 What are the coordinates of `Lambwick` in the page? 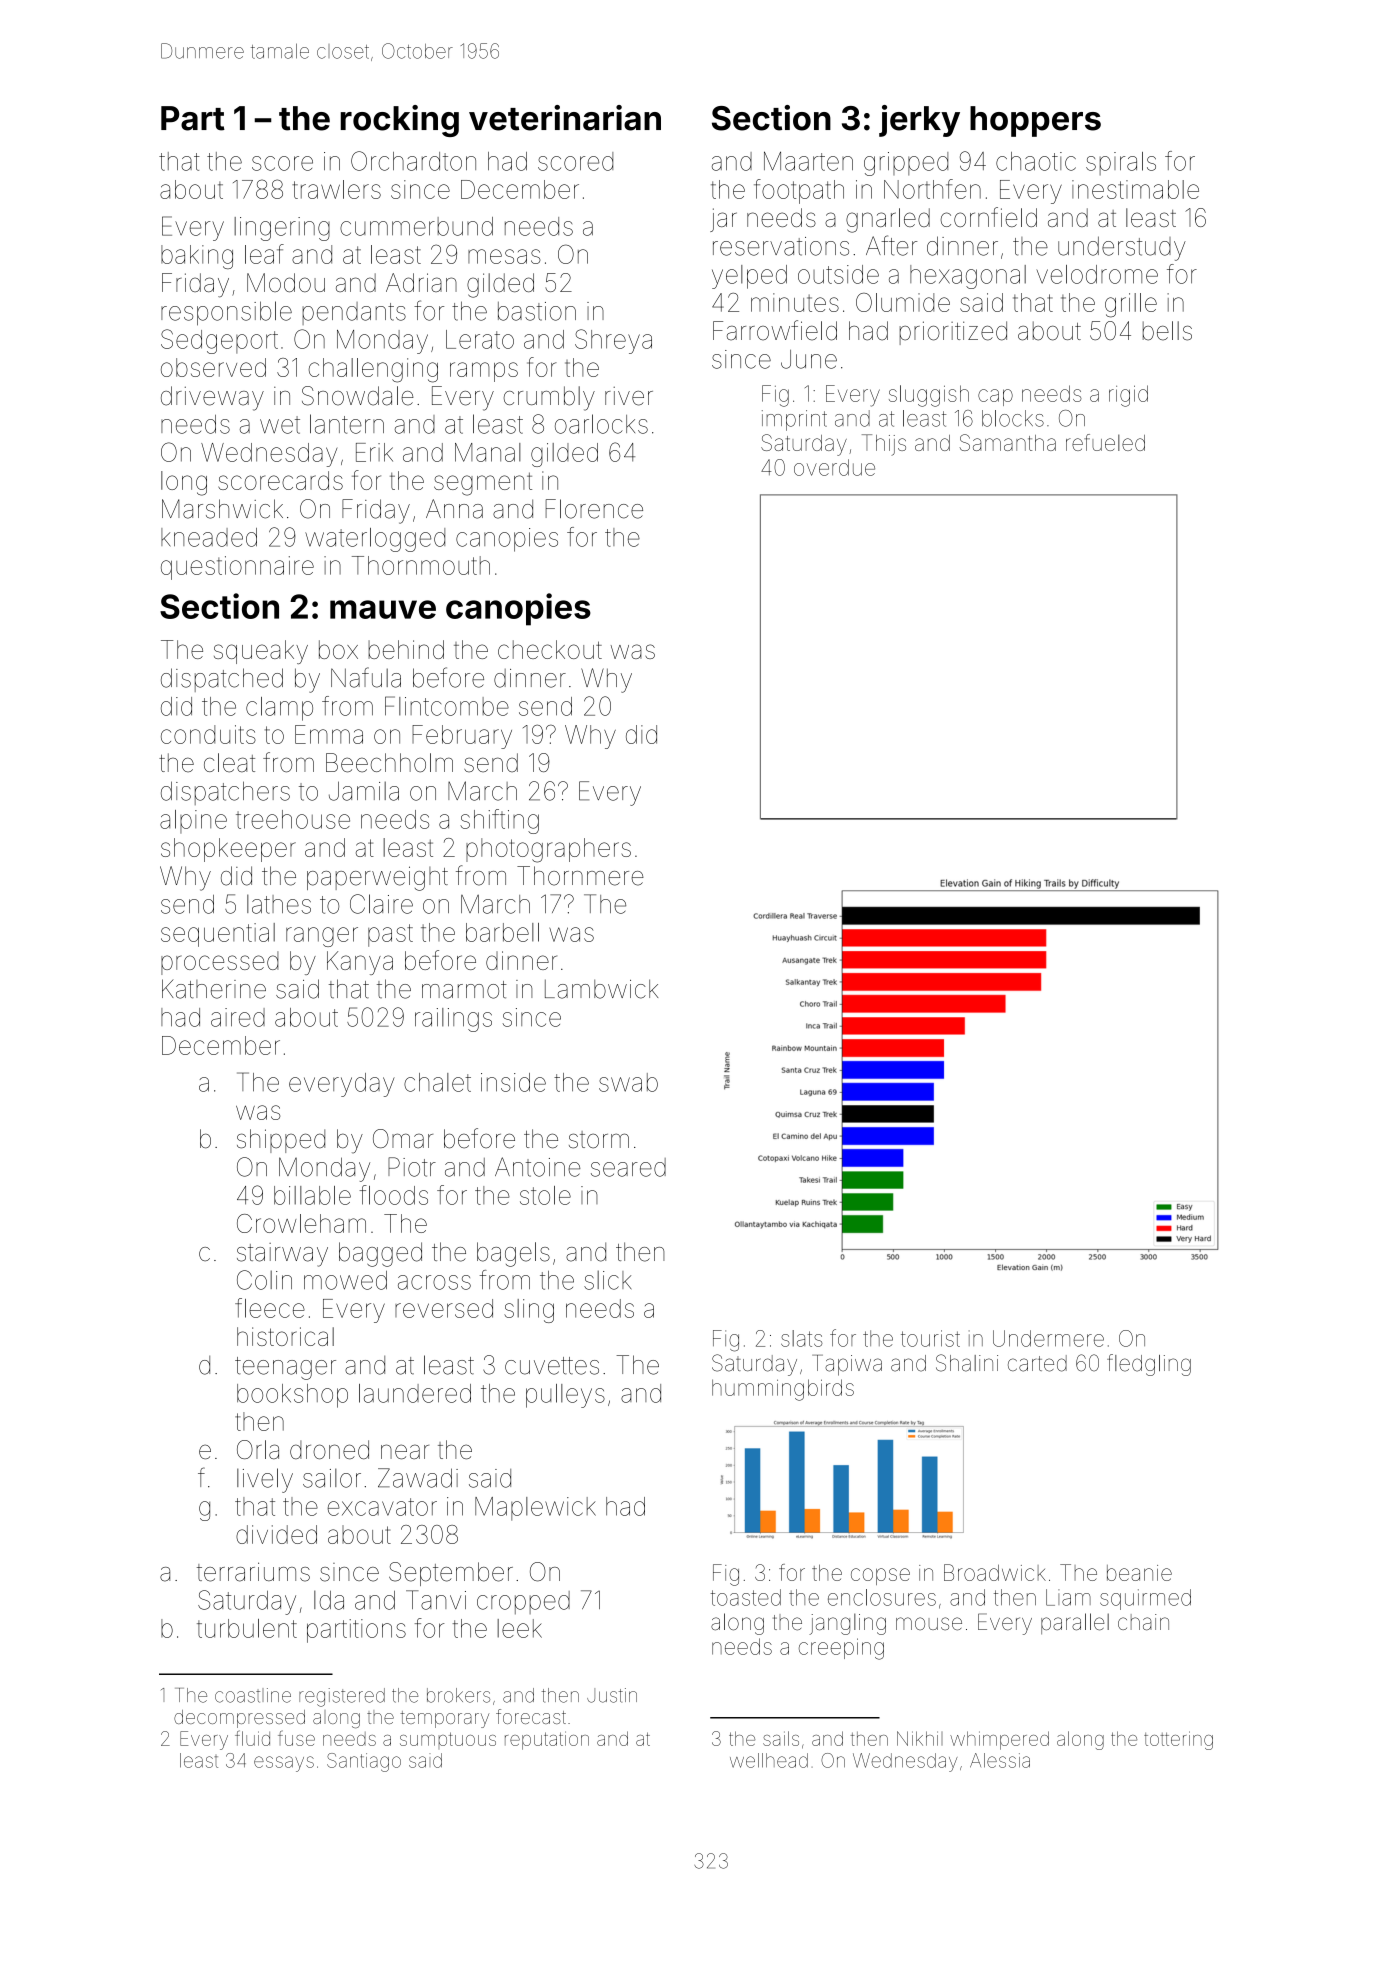 It's located at (601, 989).
